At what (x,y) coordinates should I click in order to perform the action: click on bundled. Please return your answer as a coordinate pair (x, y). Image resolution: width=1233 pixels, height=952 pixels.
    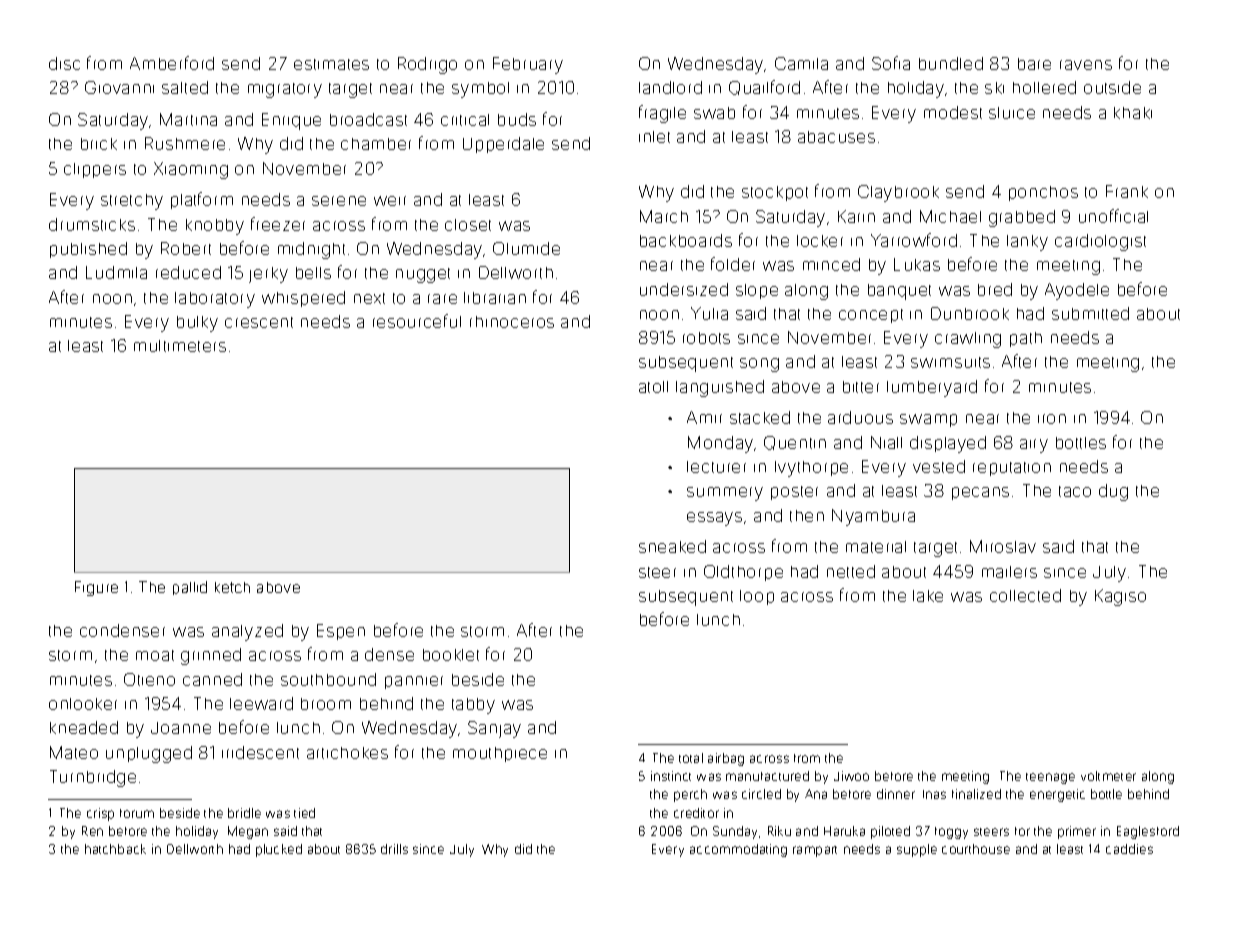
    Looking at the image, I should click on (951, 63).
